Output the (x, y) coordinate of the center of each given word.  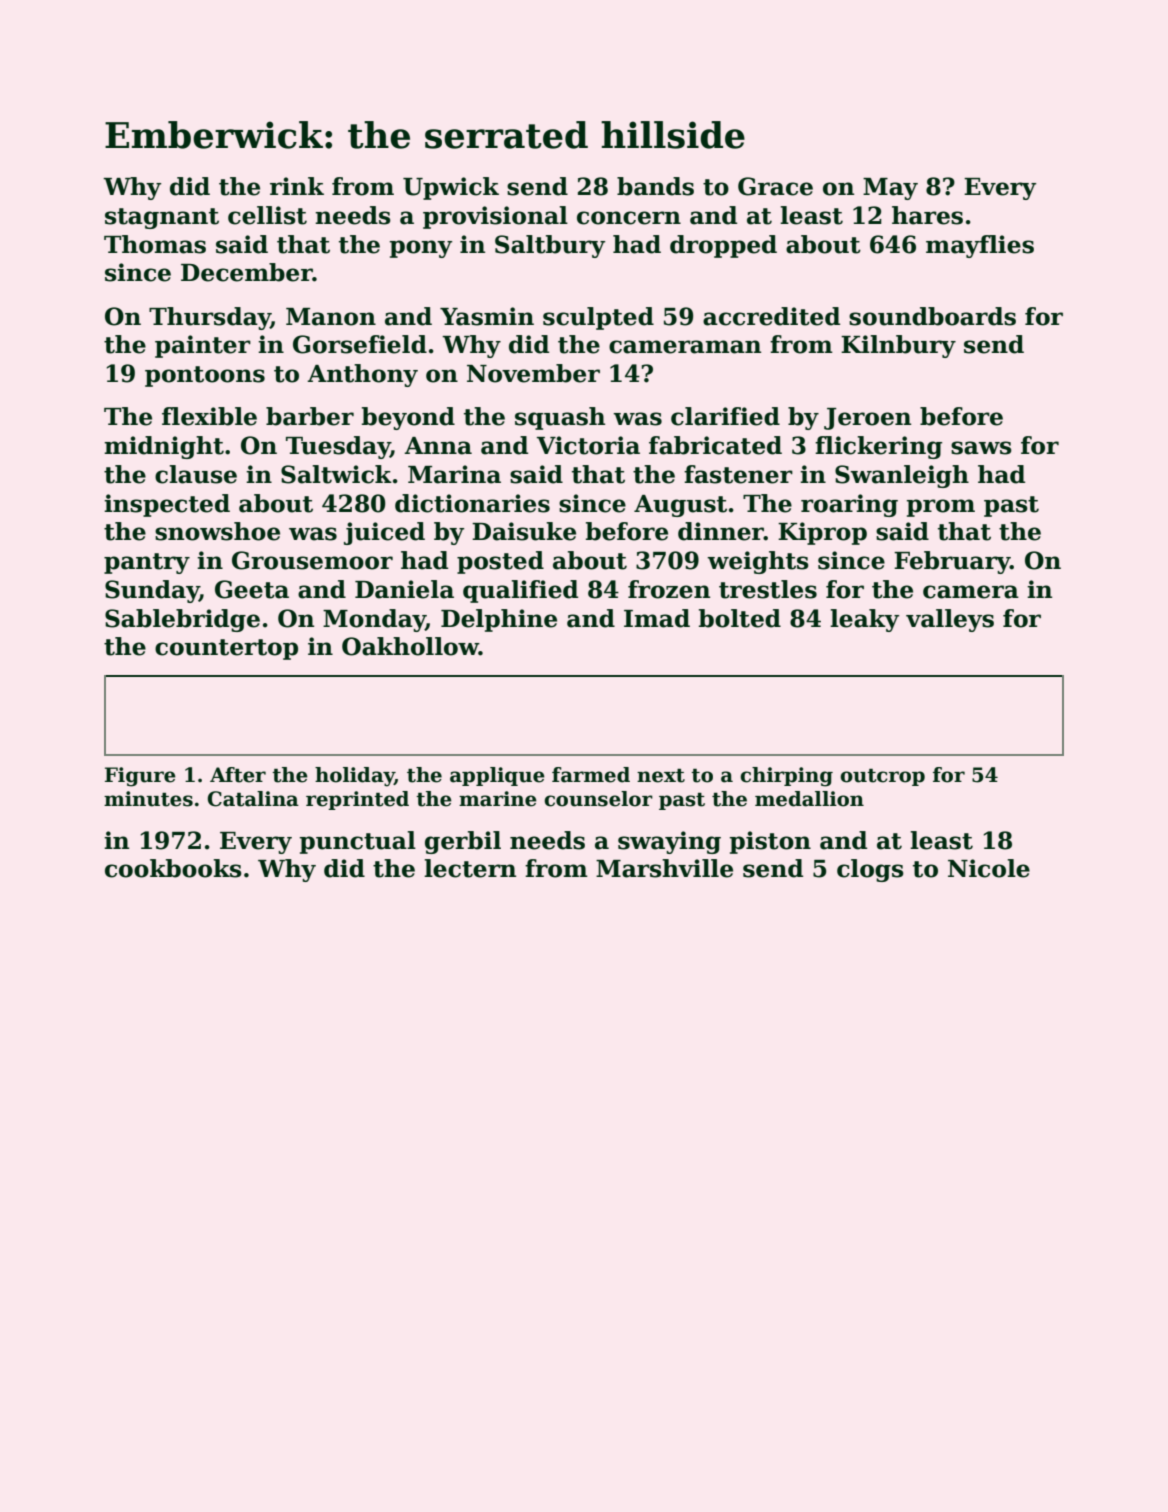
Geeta (252, 589)
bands (655, 186)
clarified (725, 416)
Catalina (253, 799)
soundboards (932, 316)
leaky (864, 620)
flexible (209, 416)
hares (927, 215)
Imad (657, 618)
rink (297, 186)
